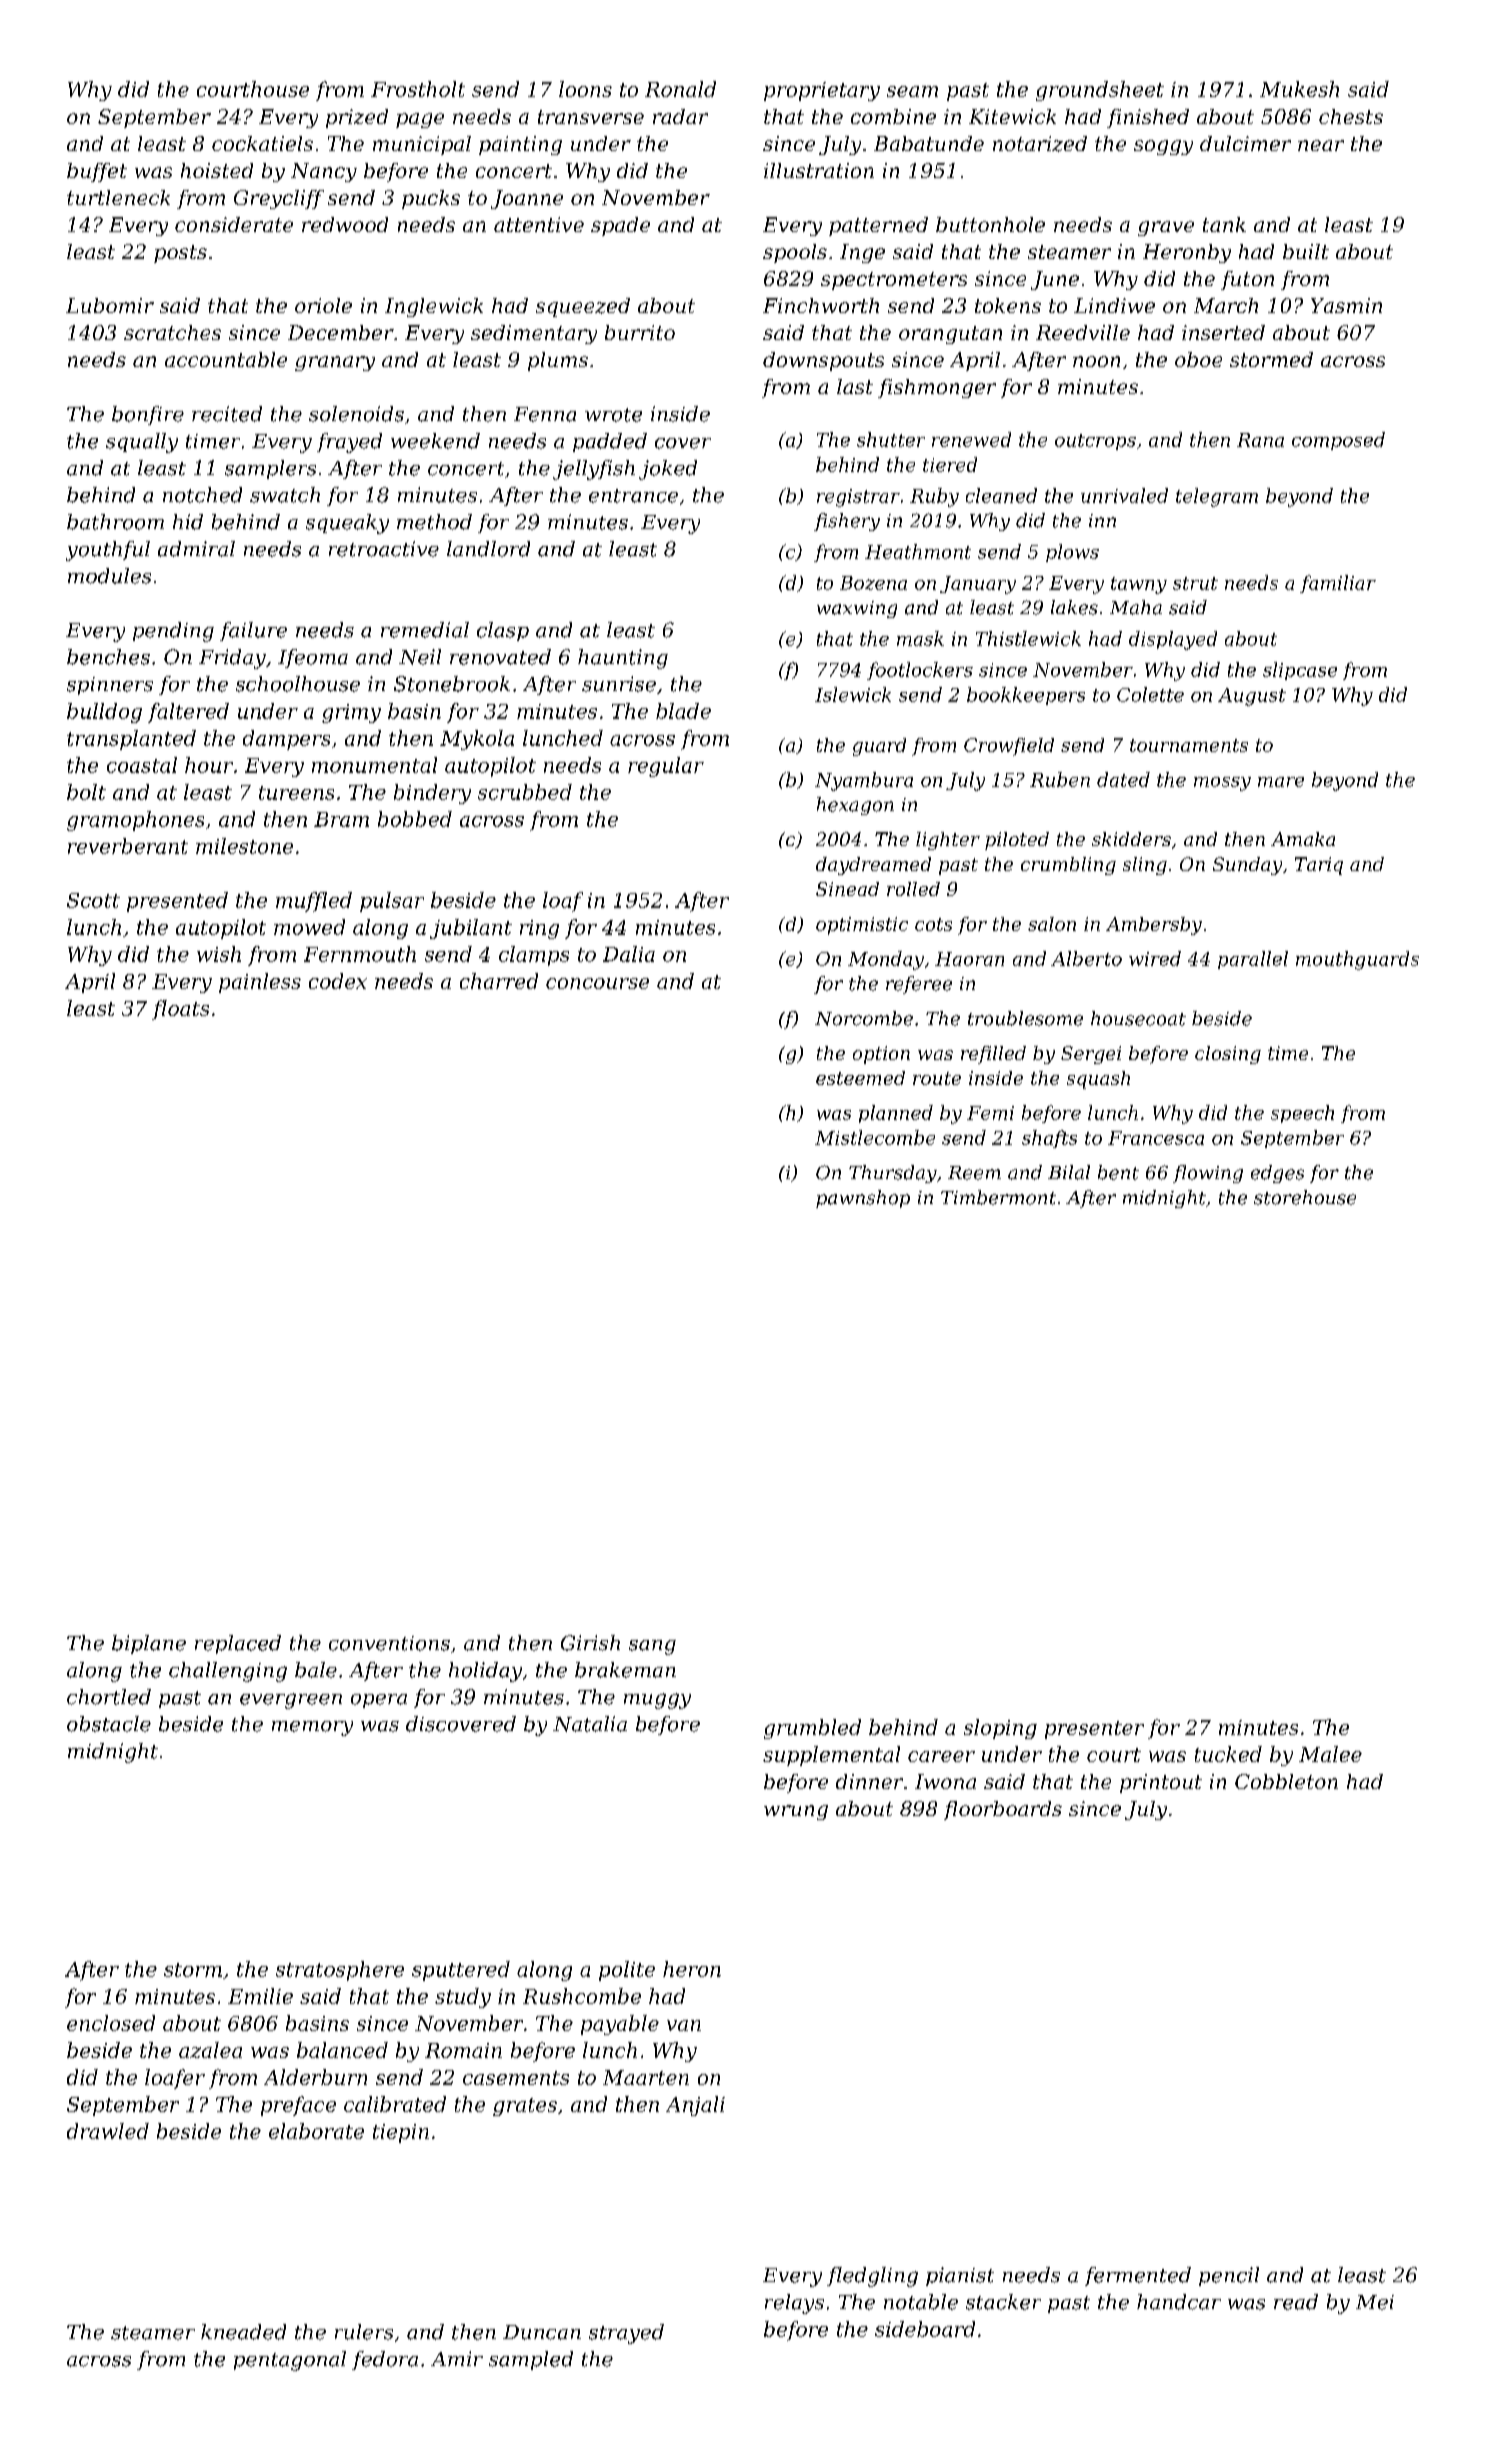 This screenshot has height=2464, width=1496. I want to click on slipcase, so click(1300, 671).
